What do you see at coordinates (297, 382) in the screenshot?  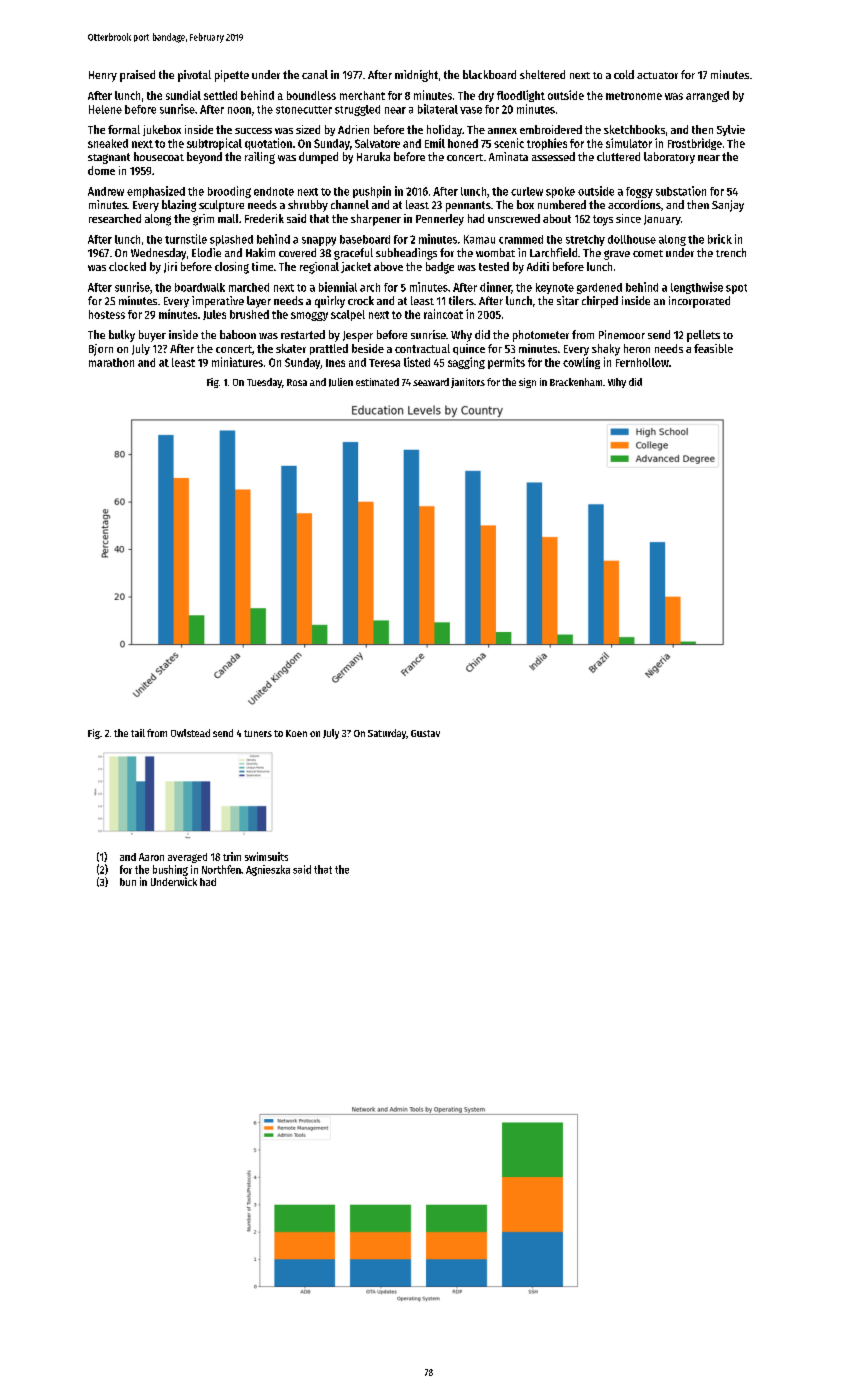 I see `Rosa` at bounding box center [297, 382].
